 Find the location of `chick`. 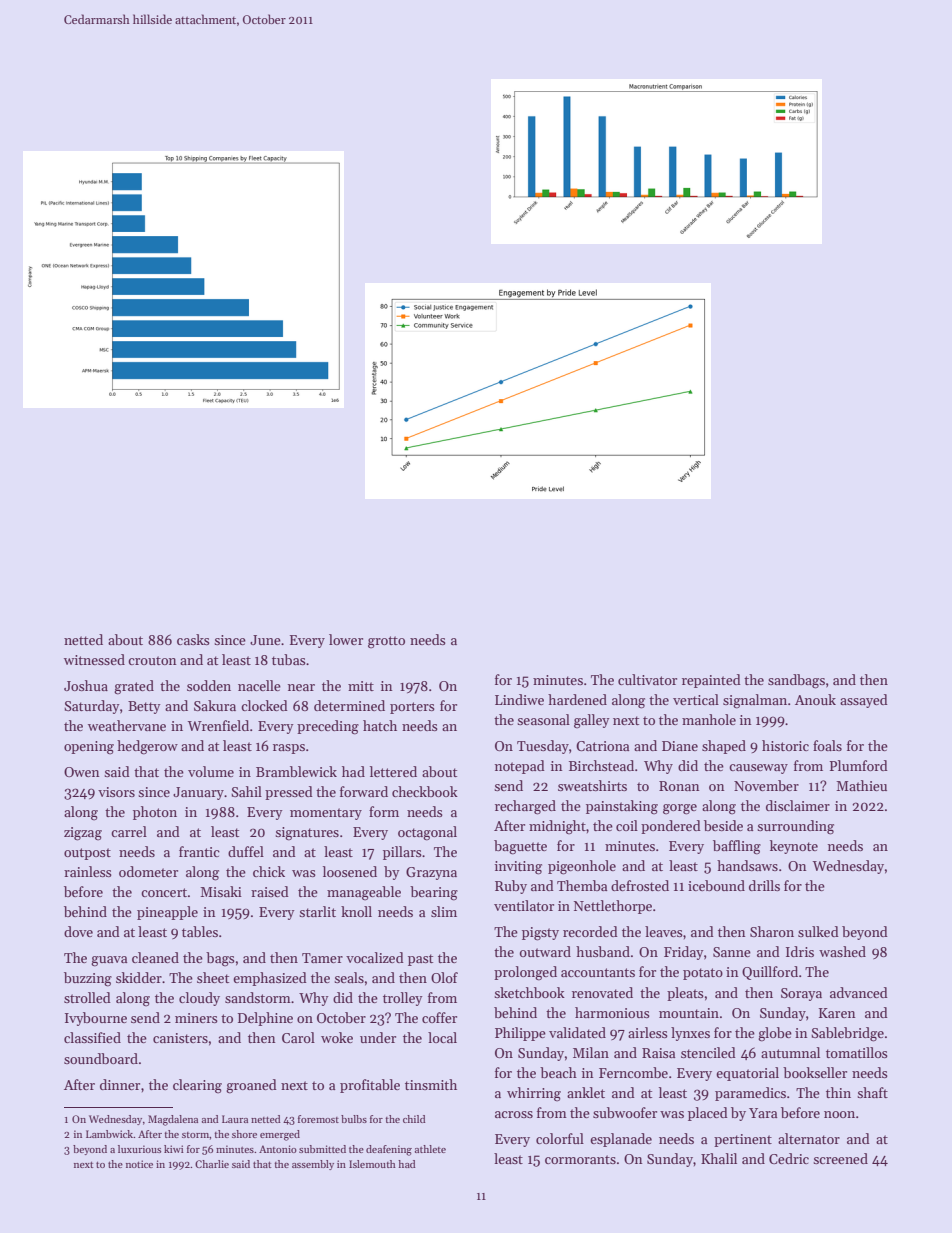

chick is located at coordinates (269, 871).
